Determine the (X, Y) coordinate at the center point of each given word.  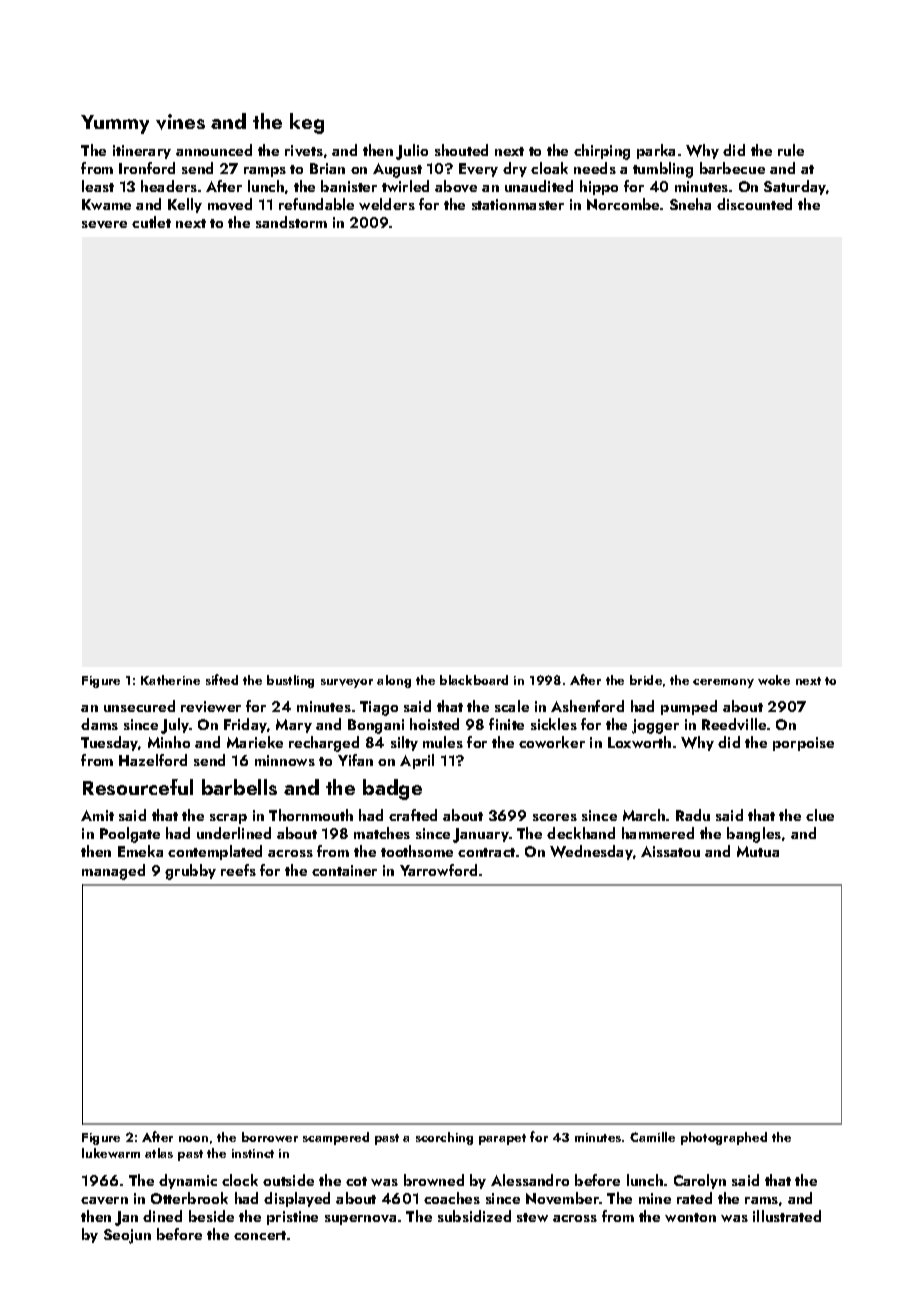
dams (99, 724)
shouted (461, 150)
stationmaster (518, 204)
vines (180, 122)
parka (656, 151)
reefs (238, 870)
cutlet (151, 222)
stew (532, 1217)
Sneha (690, 204)
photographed (724, 1138)
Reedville (734, 724)
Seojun (127, 1236)
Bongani (376, 726)
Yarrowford (438, 870)
